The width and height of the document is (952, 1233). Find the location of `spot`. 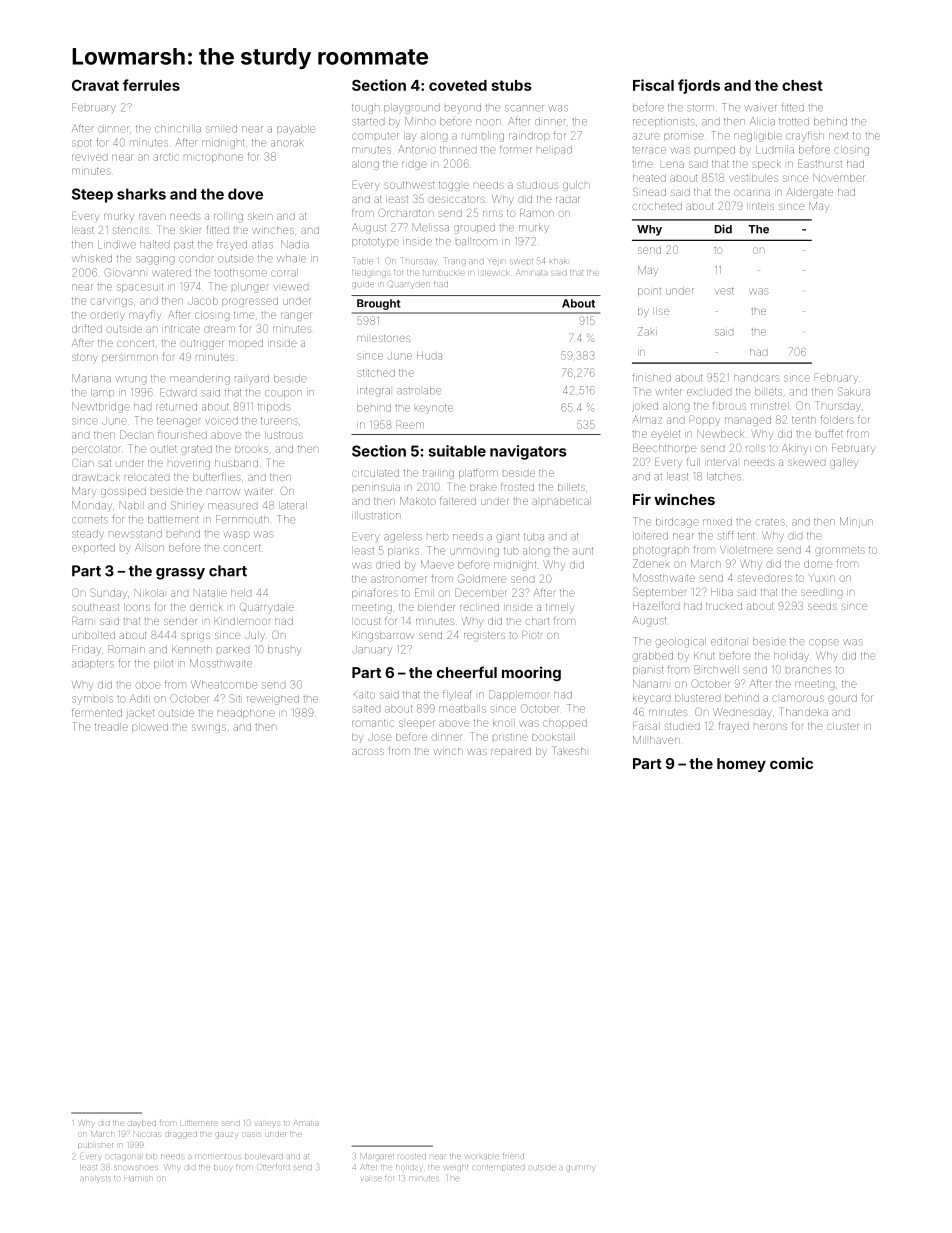

spot is located at coordinates (82, 143).
